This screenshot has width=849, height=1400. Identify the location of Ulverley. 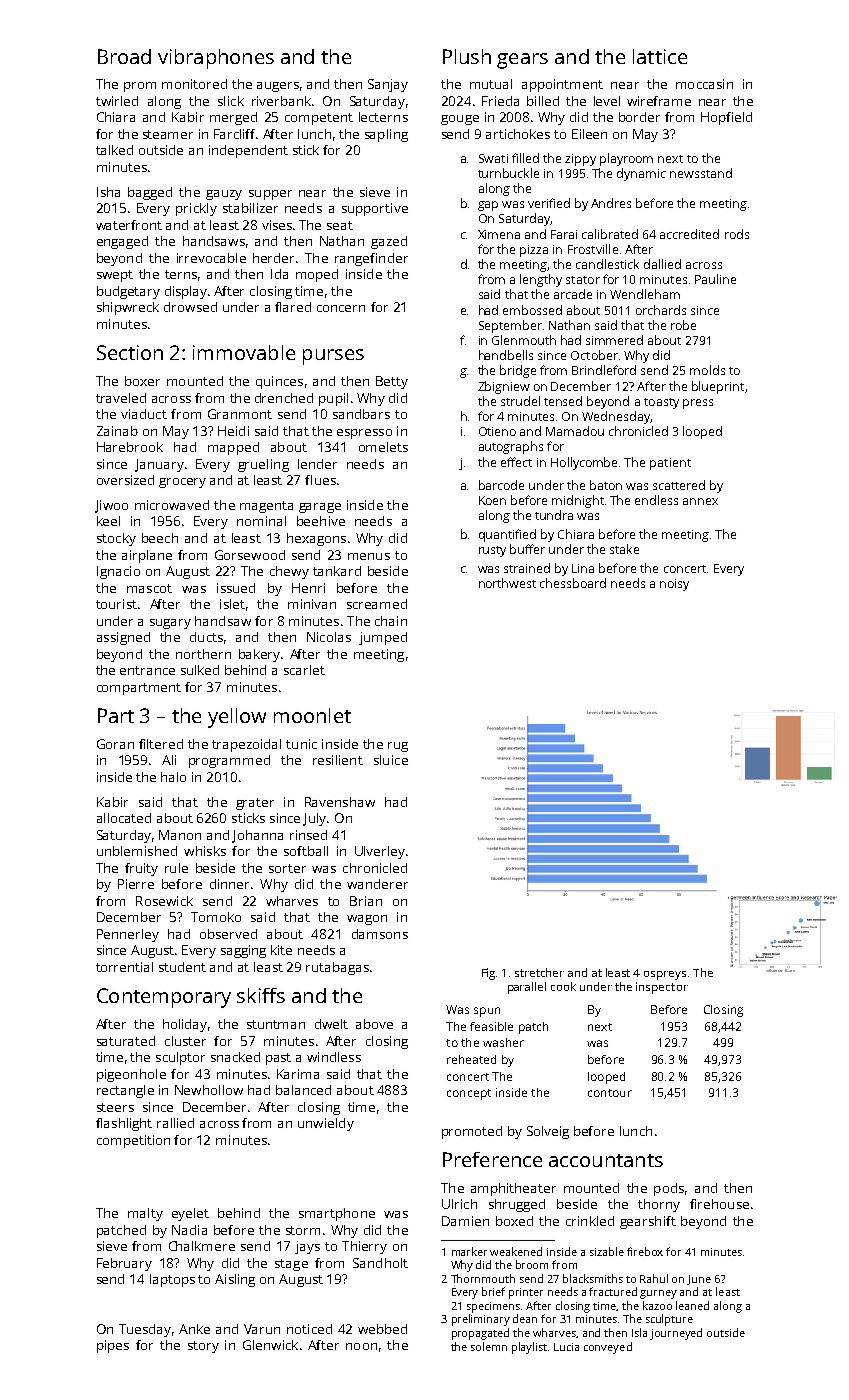
(380, 852).
